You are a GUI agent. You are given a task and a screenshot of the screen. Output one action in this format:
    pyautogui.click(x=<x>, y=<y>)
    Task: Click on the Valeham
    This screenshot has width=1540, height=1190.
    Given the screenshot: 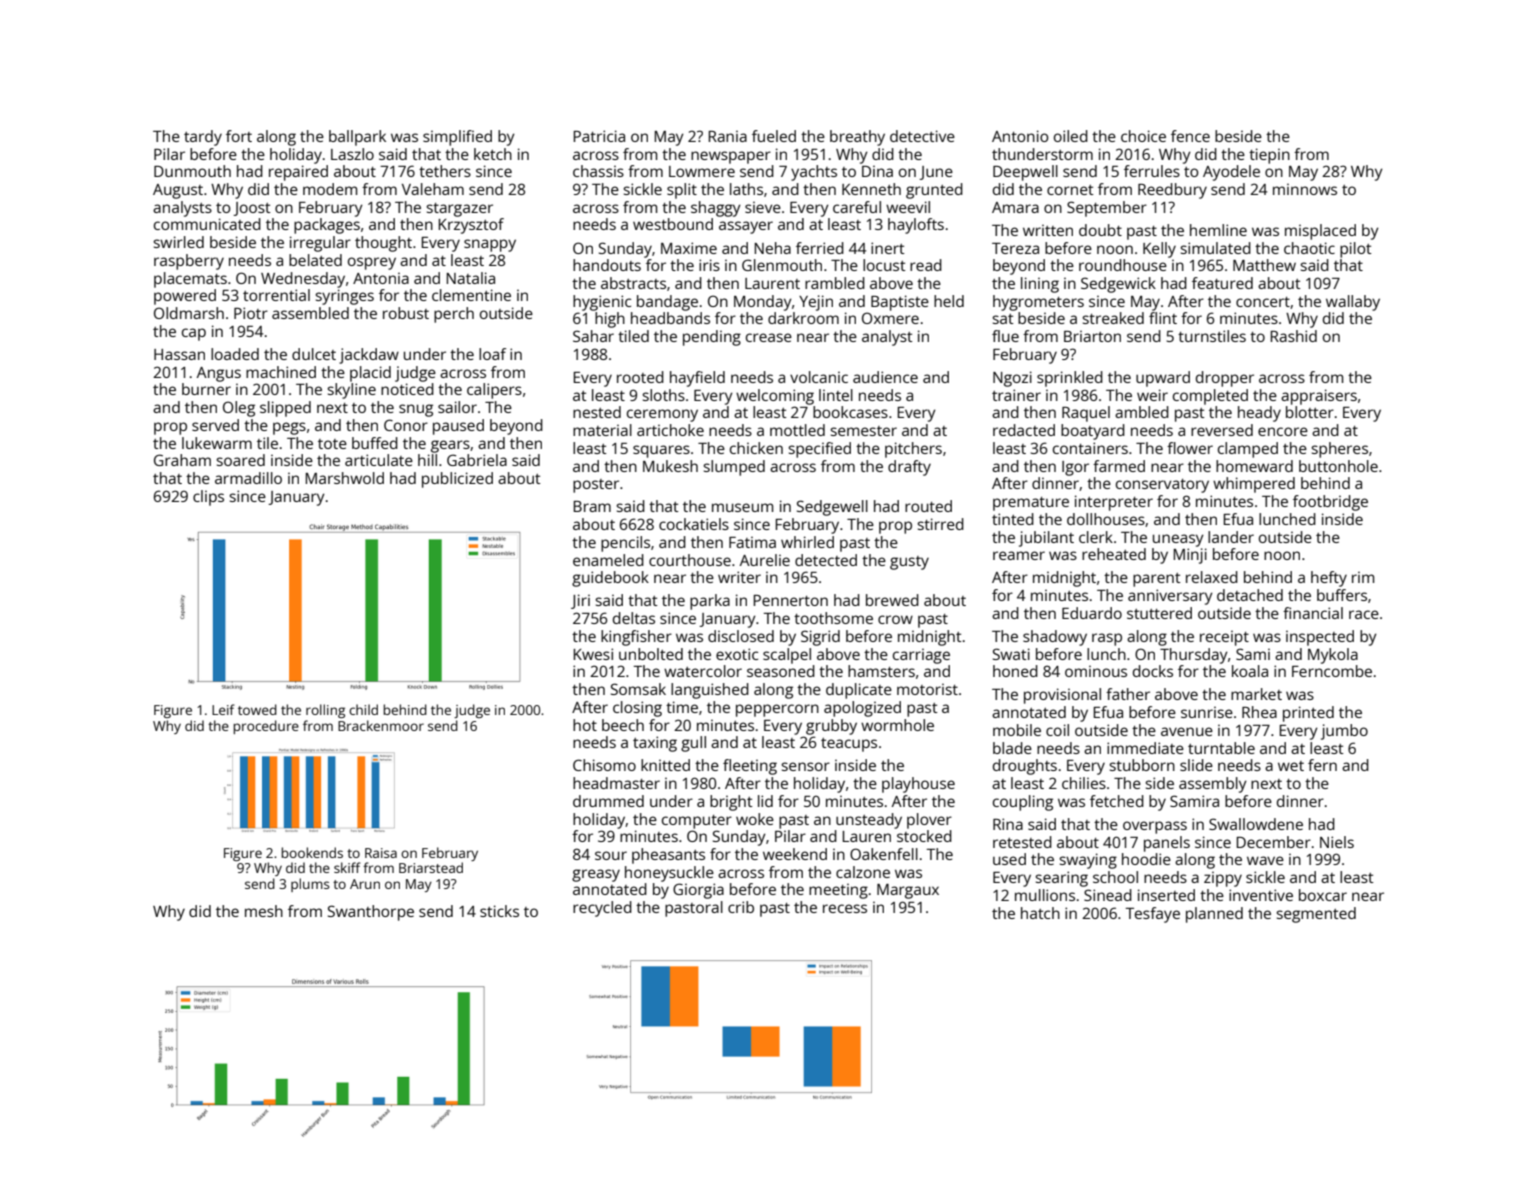 What is the action you would take?
    pyautogui.click(x=433, y=189)
